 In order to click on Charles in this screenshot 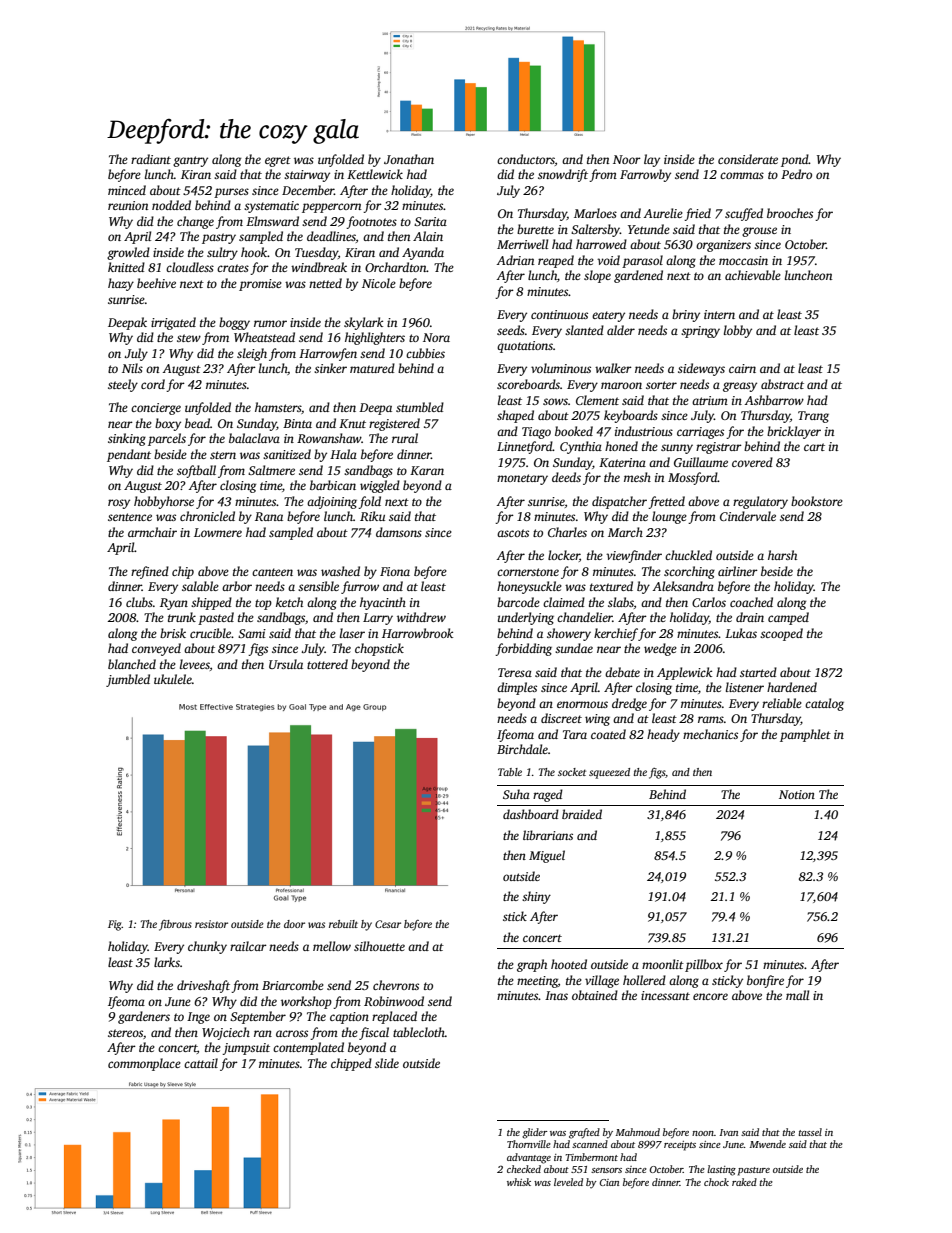, I will do `click(567, 532)`.
